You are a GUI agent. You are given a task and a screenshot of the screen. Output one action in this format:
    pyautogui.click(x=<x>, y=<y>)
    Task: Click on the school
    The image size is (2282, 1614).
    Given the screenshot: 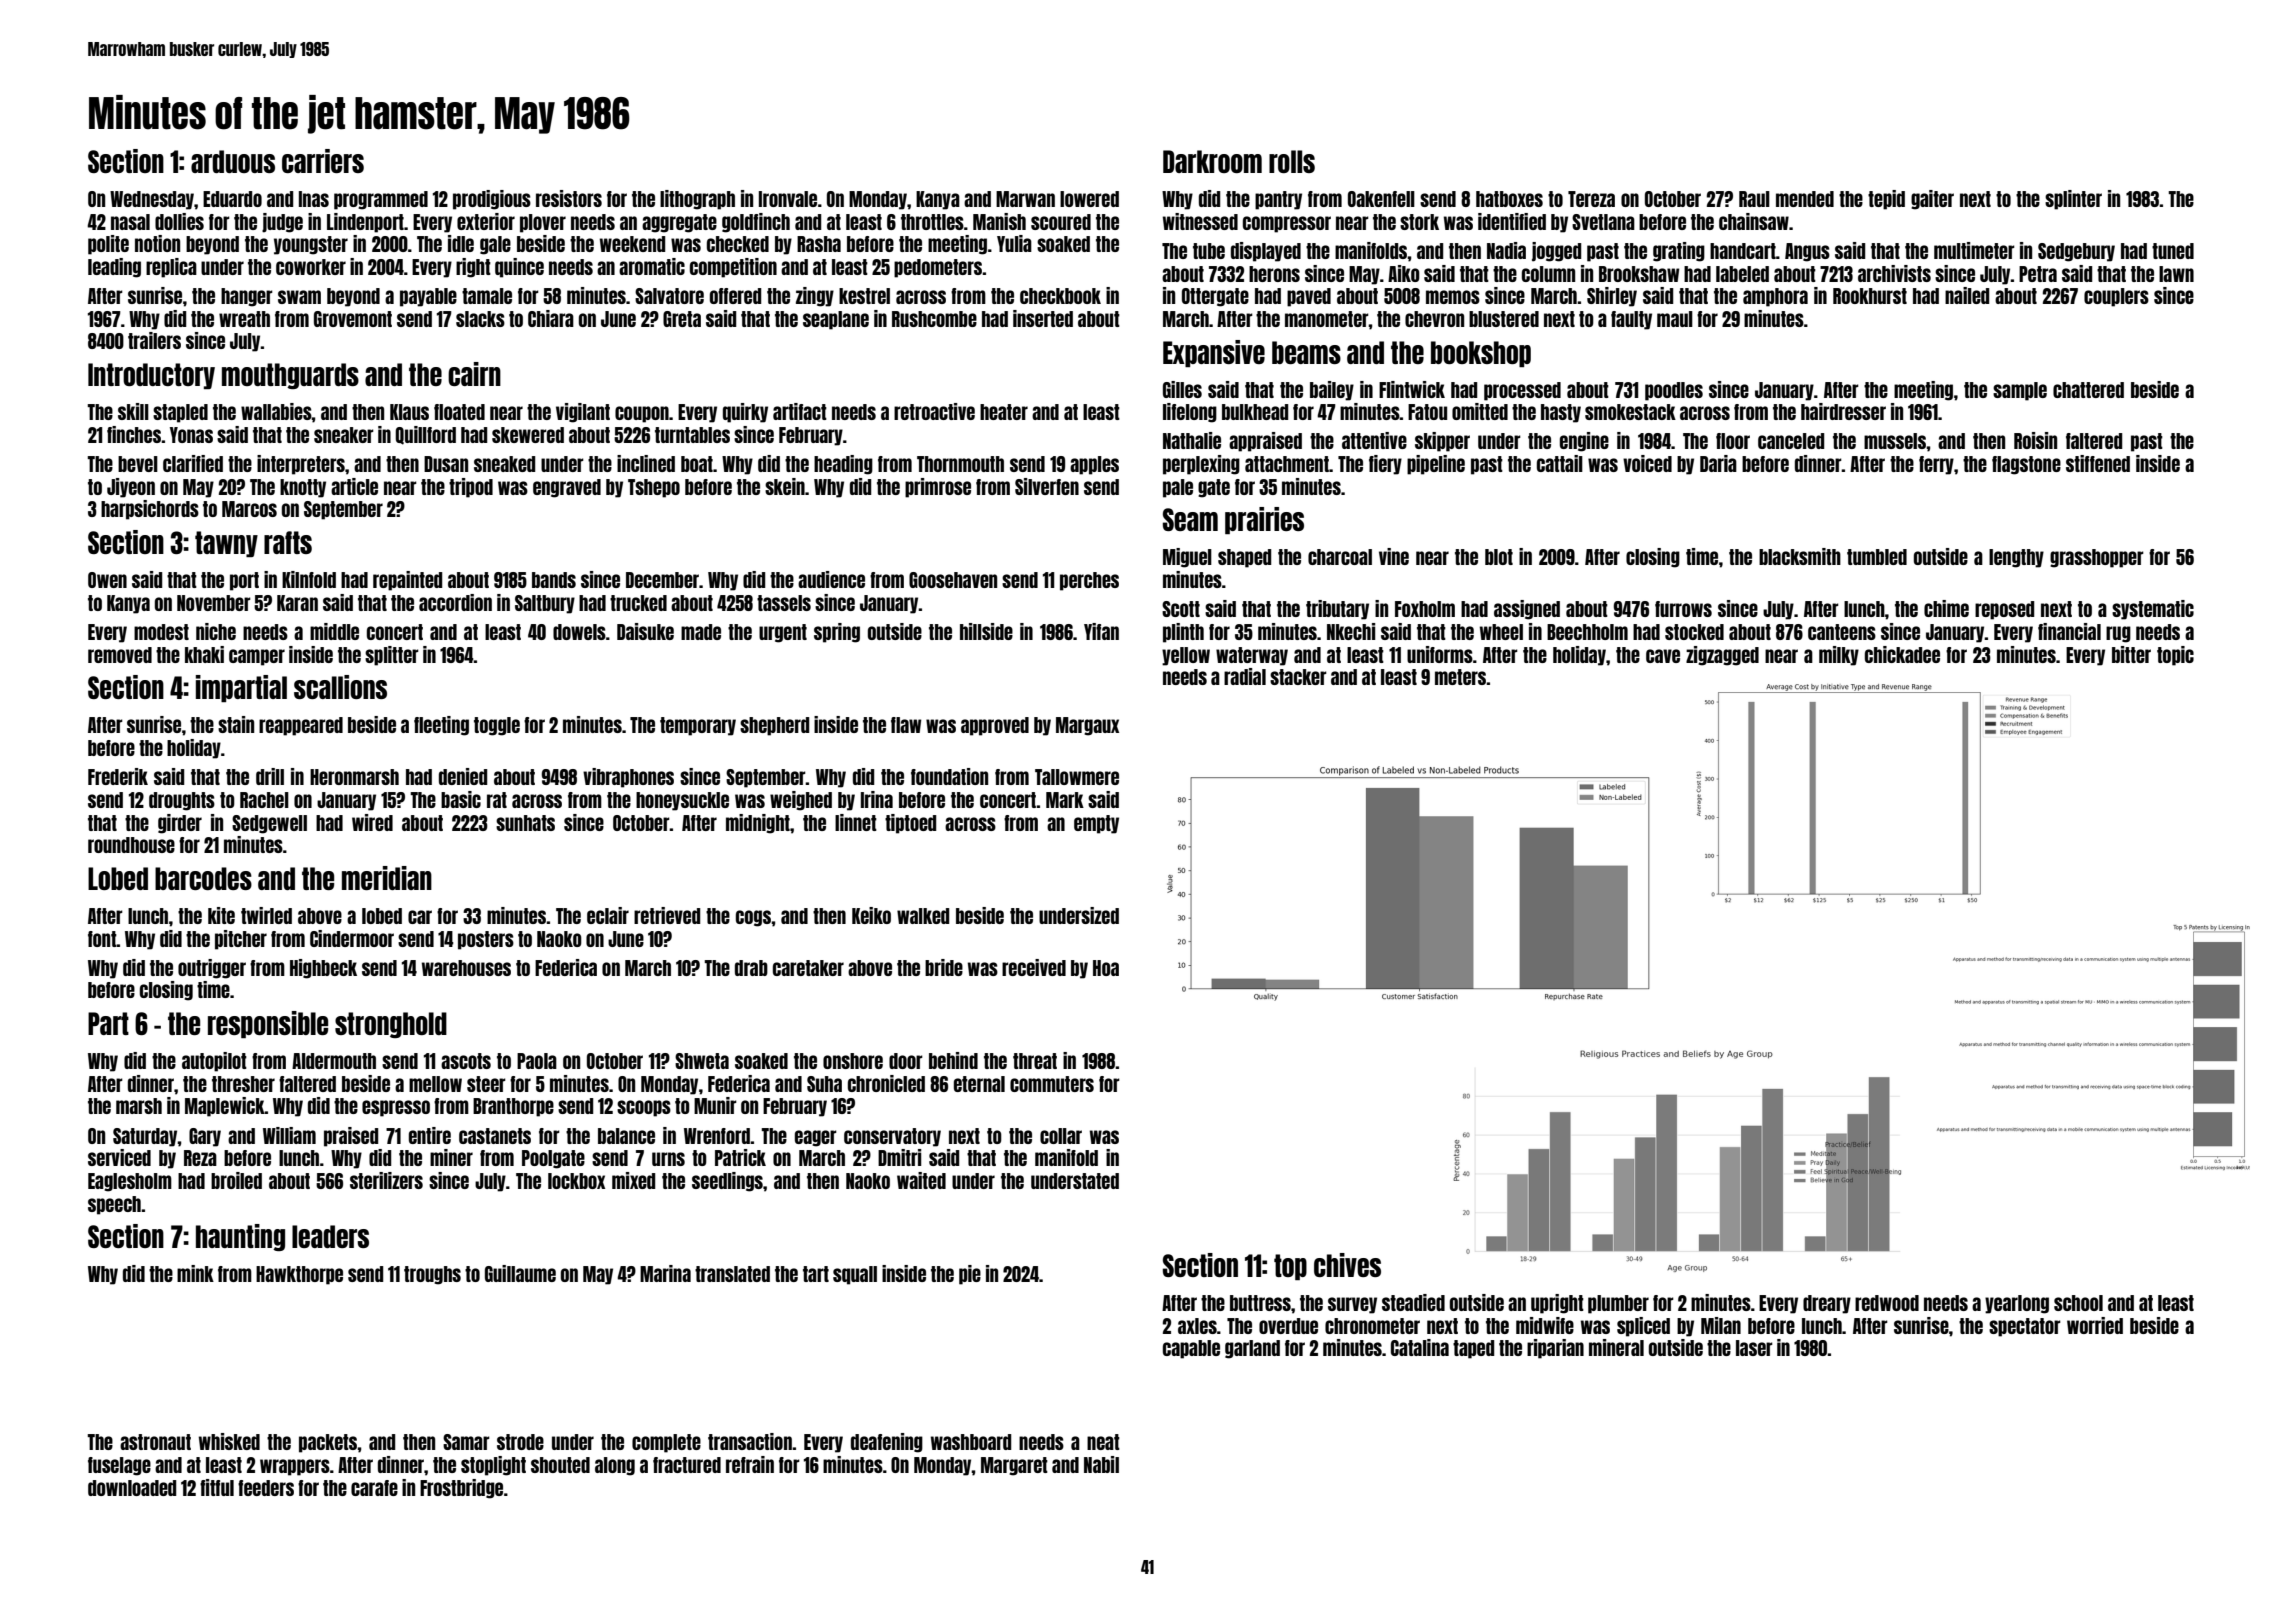 What is the action you would take?
    pyautogui.click(x=2078, y=1303)
